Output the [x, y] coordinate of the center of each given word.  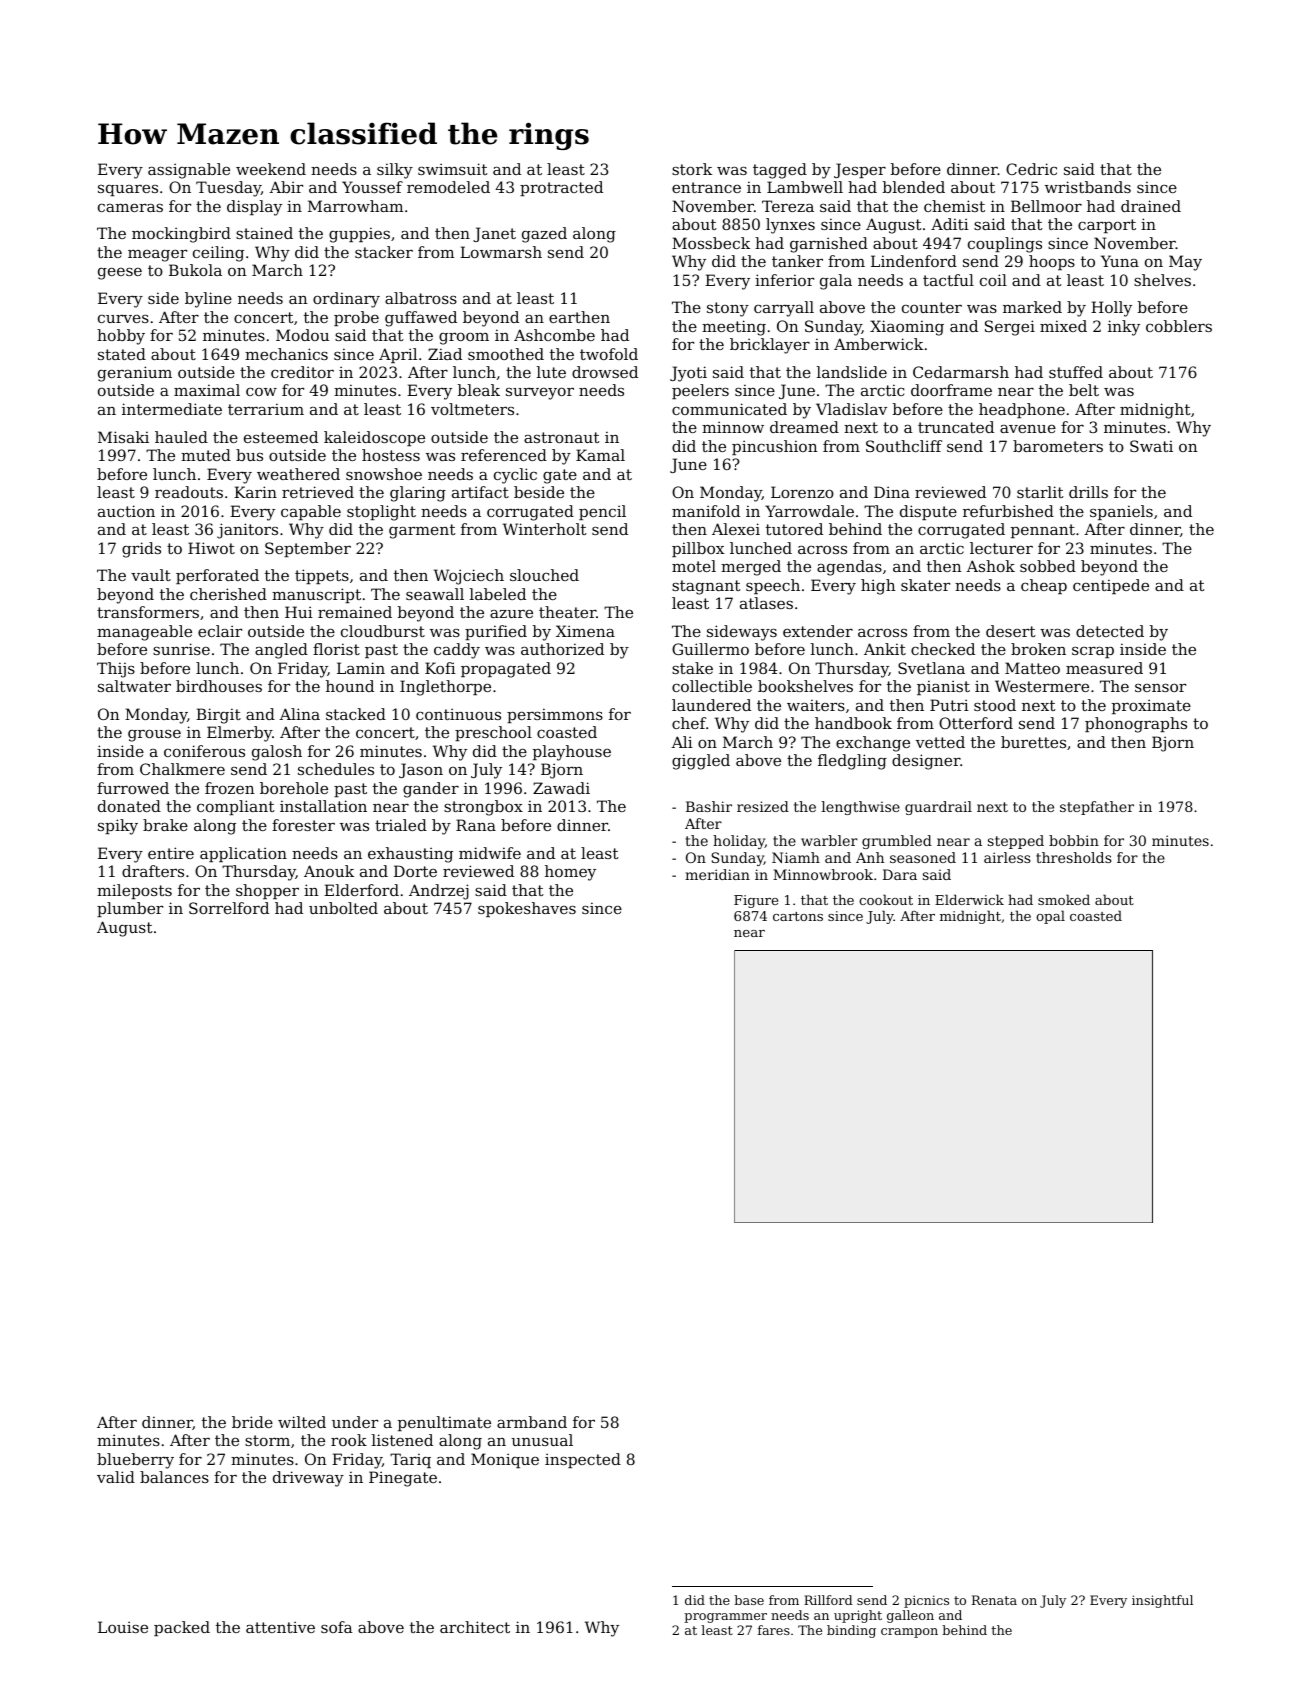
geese [120, 273]
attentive [280, 1627]
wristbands [1088, 187]
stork [692, 169]
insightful [1162, 1601]
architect [475, 1627]
